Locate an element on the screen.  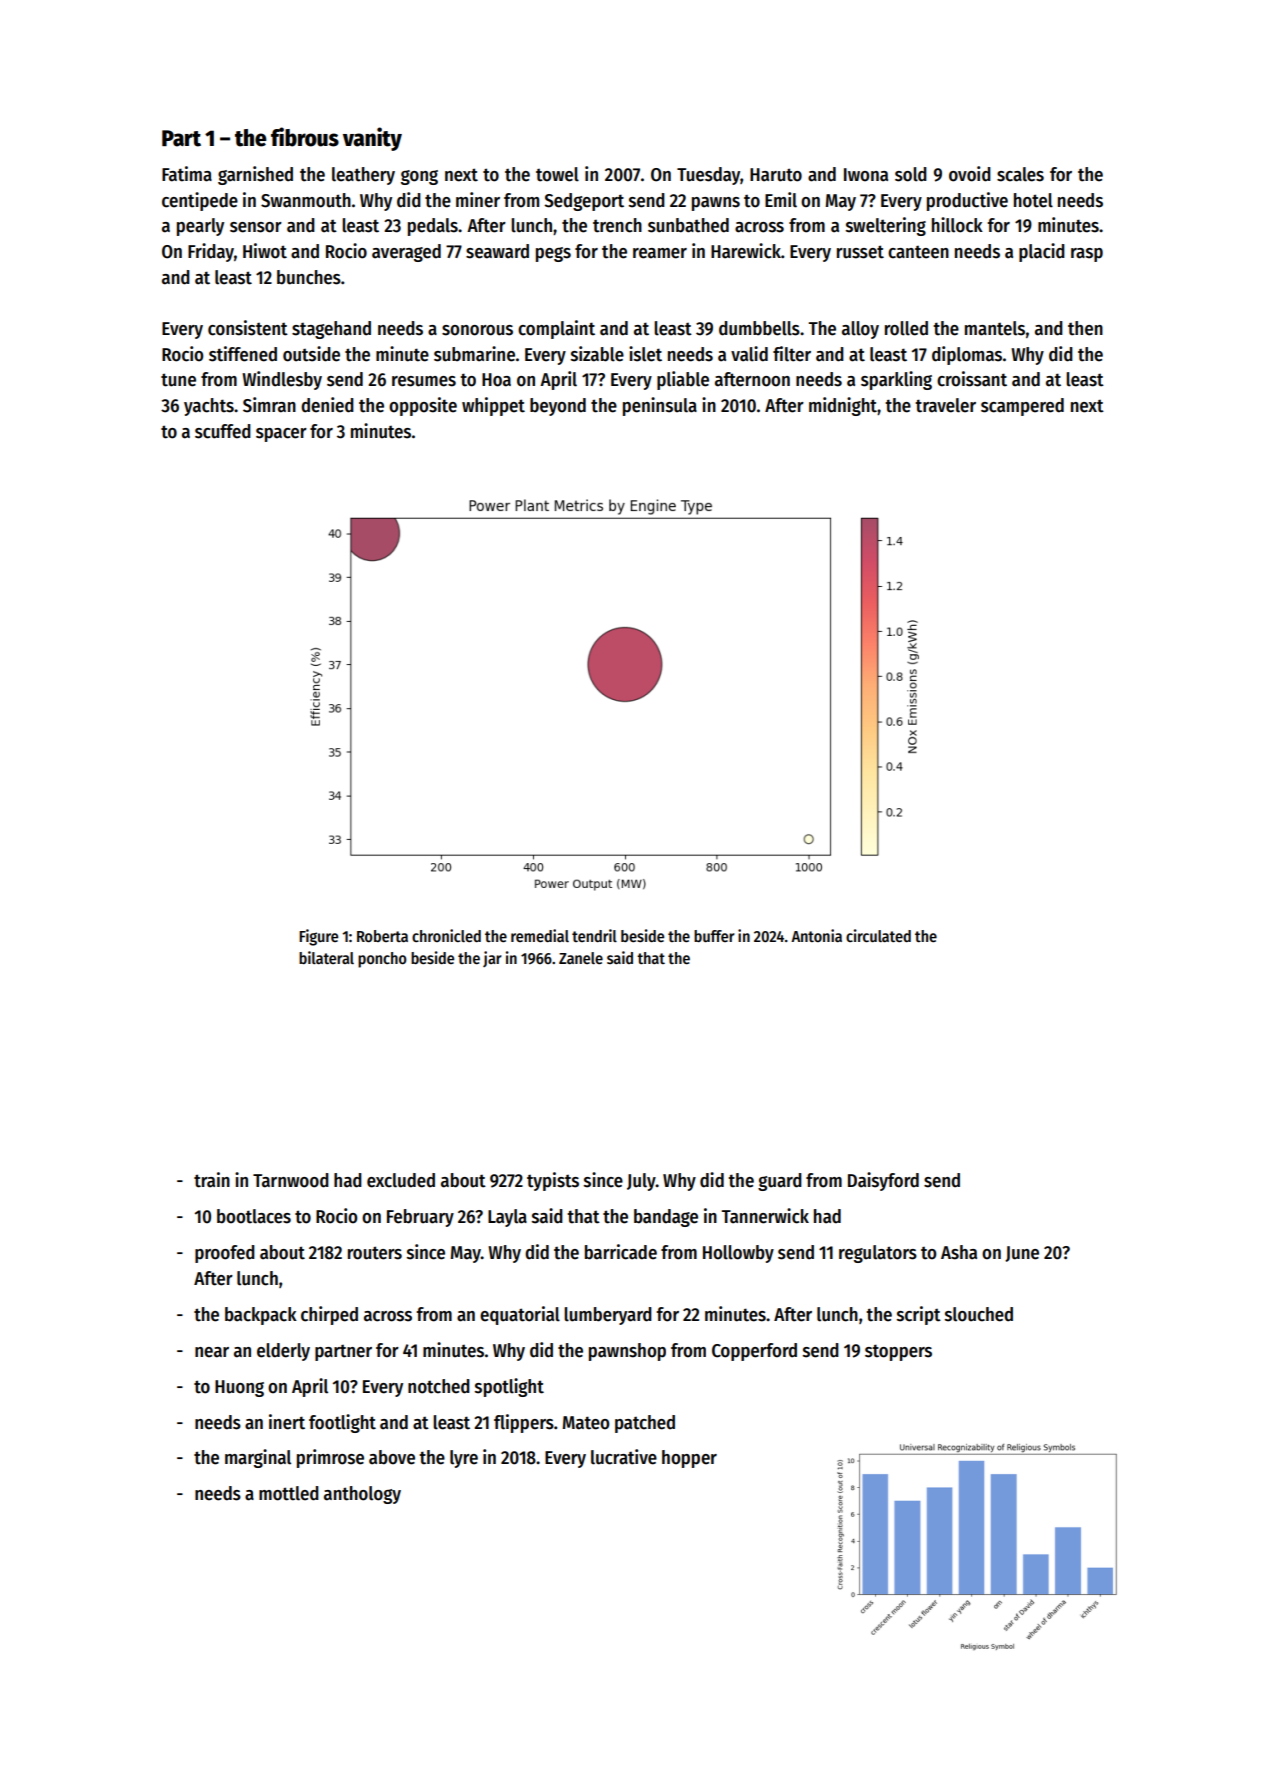
slouched is located at coordinates (979, 1314).
